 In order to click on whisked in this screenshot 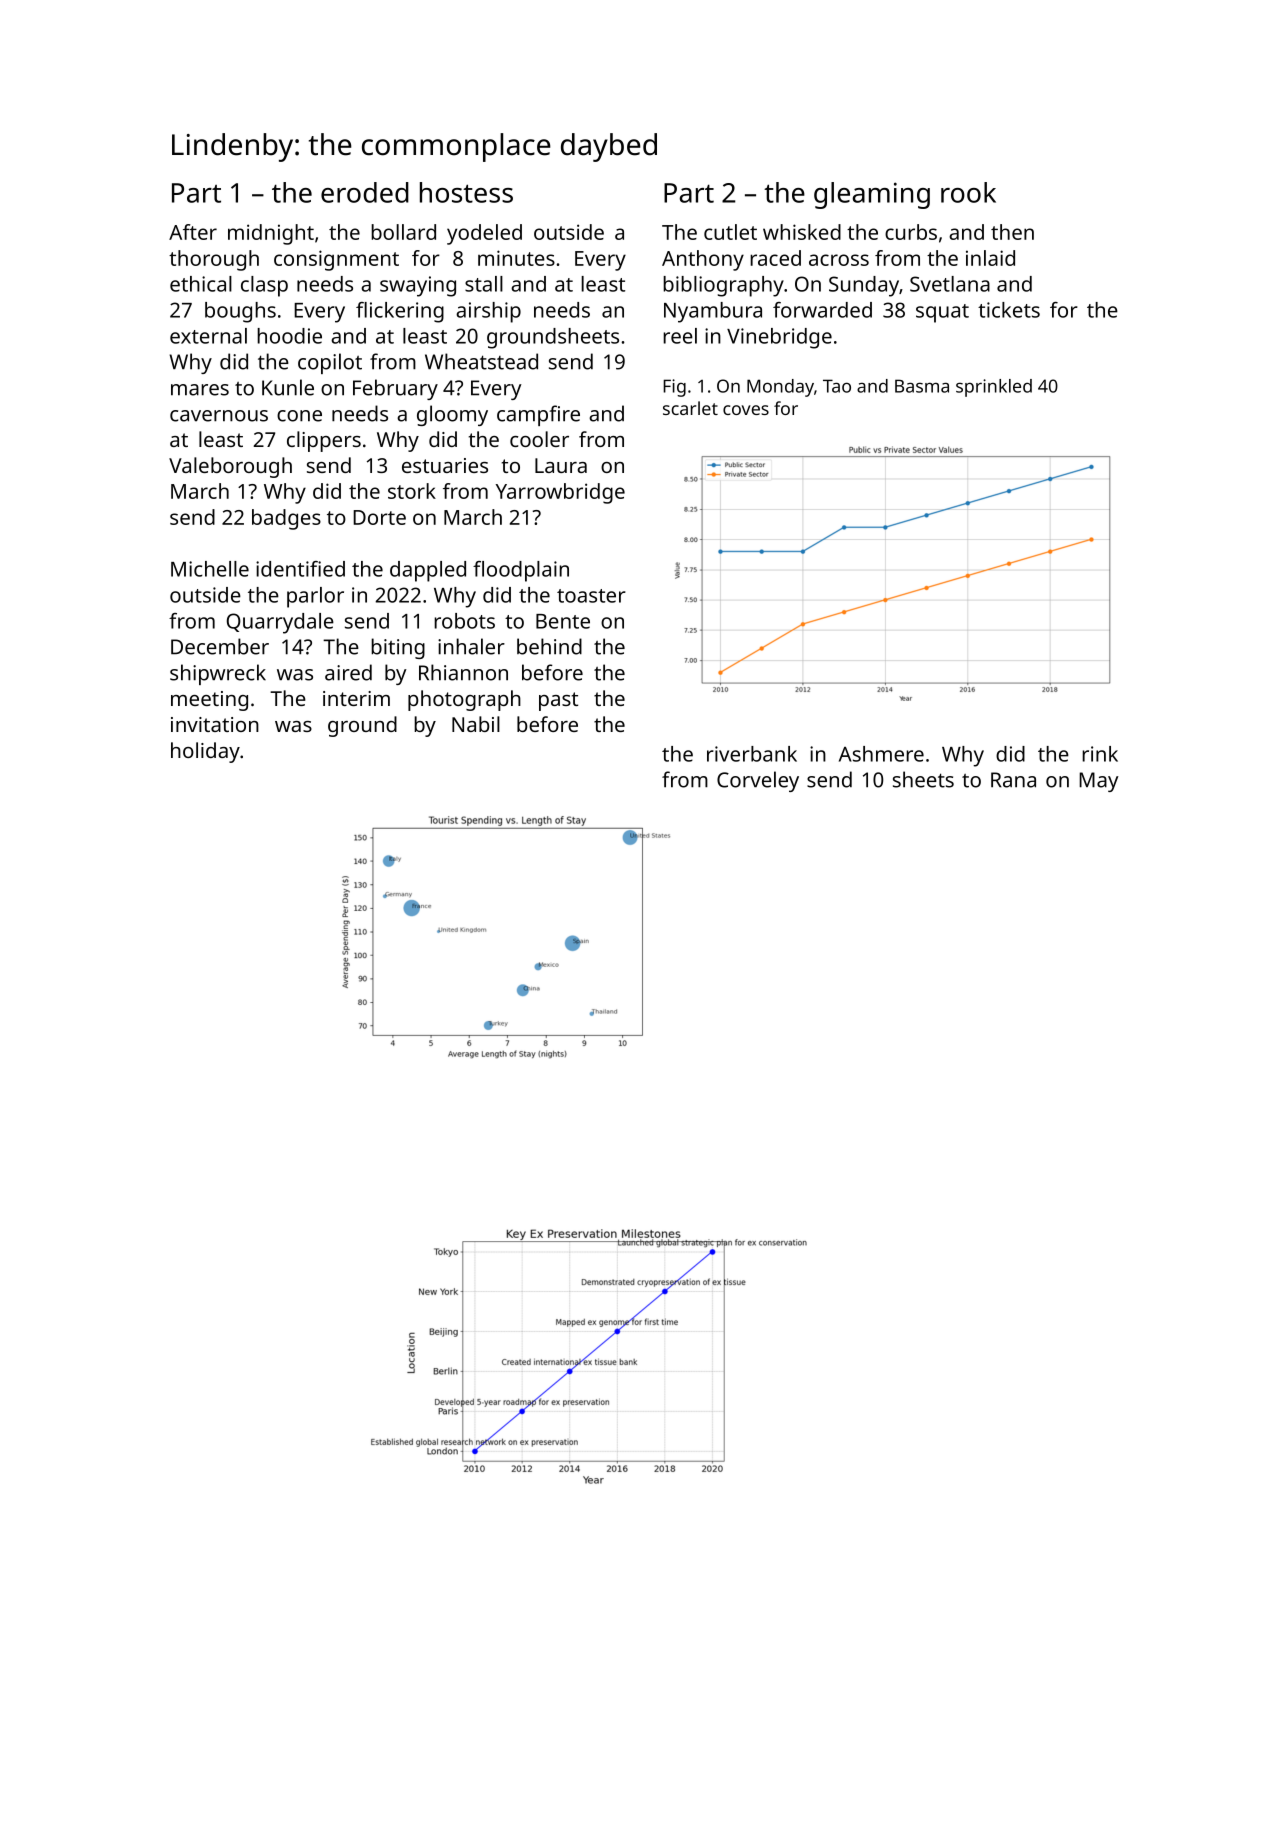, I will do `click(802, 232)`.
